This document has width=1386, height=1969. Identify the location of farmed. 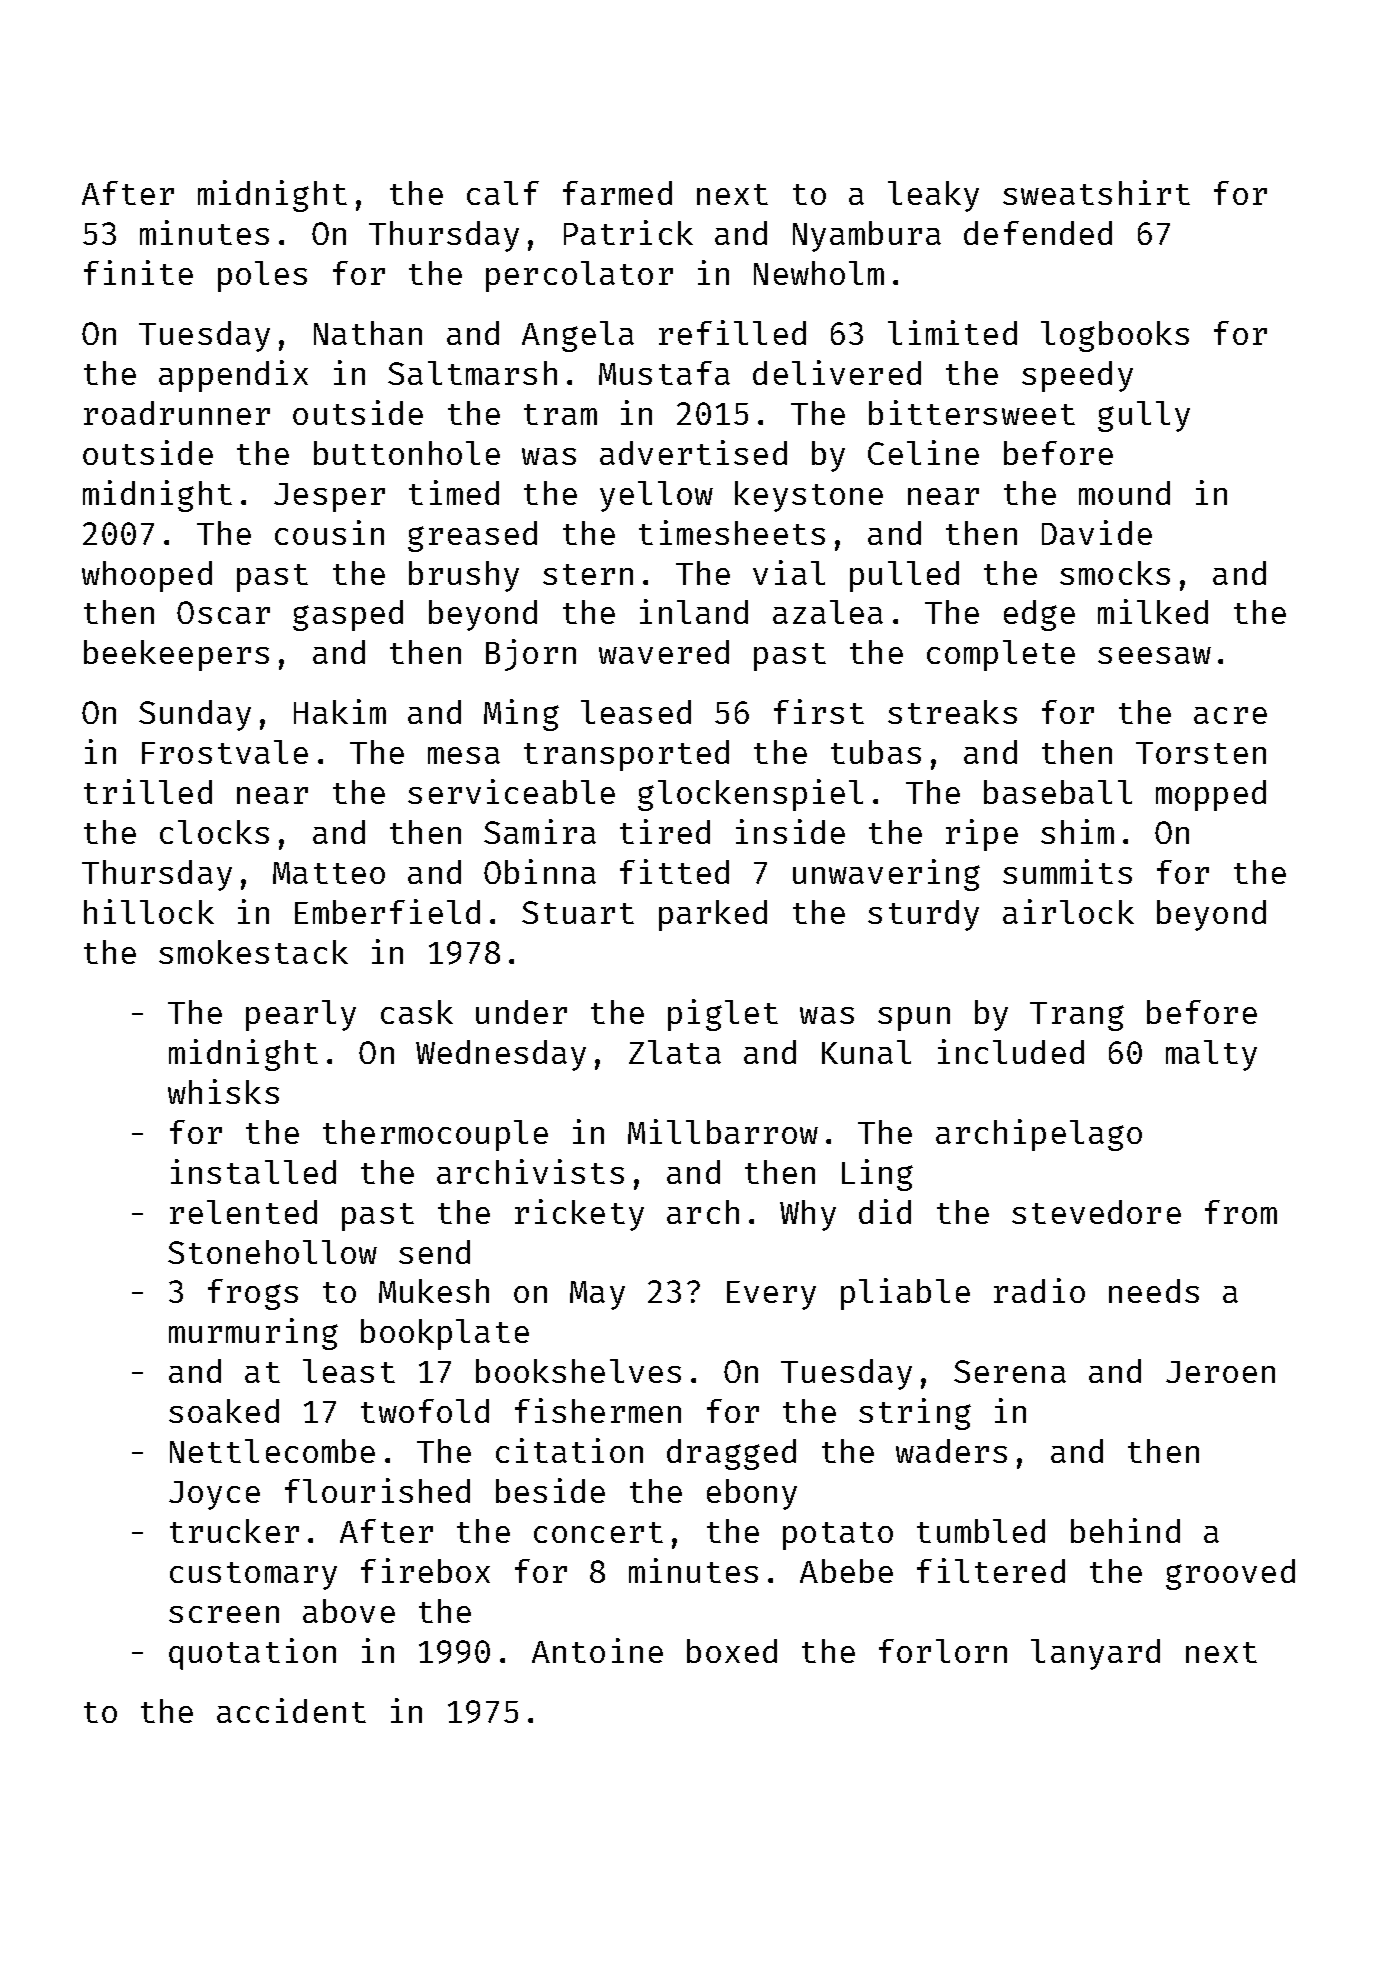
(617, 193).
